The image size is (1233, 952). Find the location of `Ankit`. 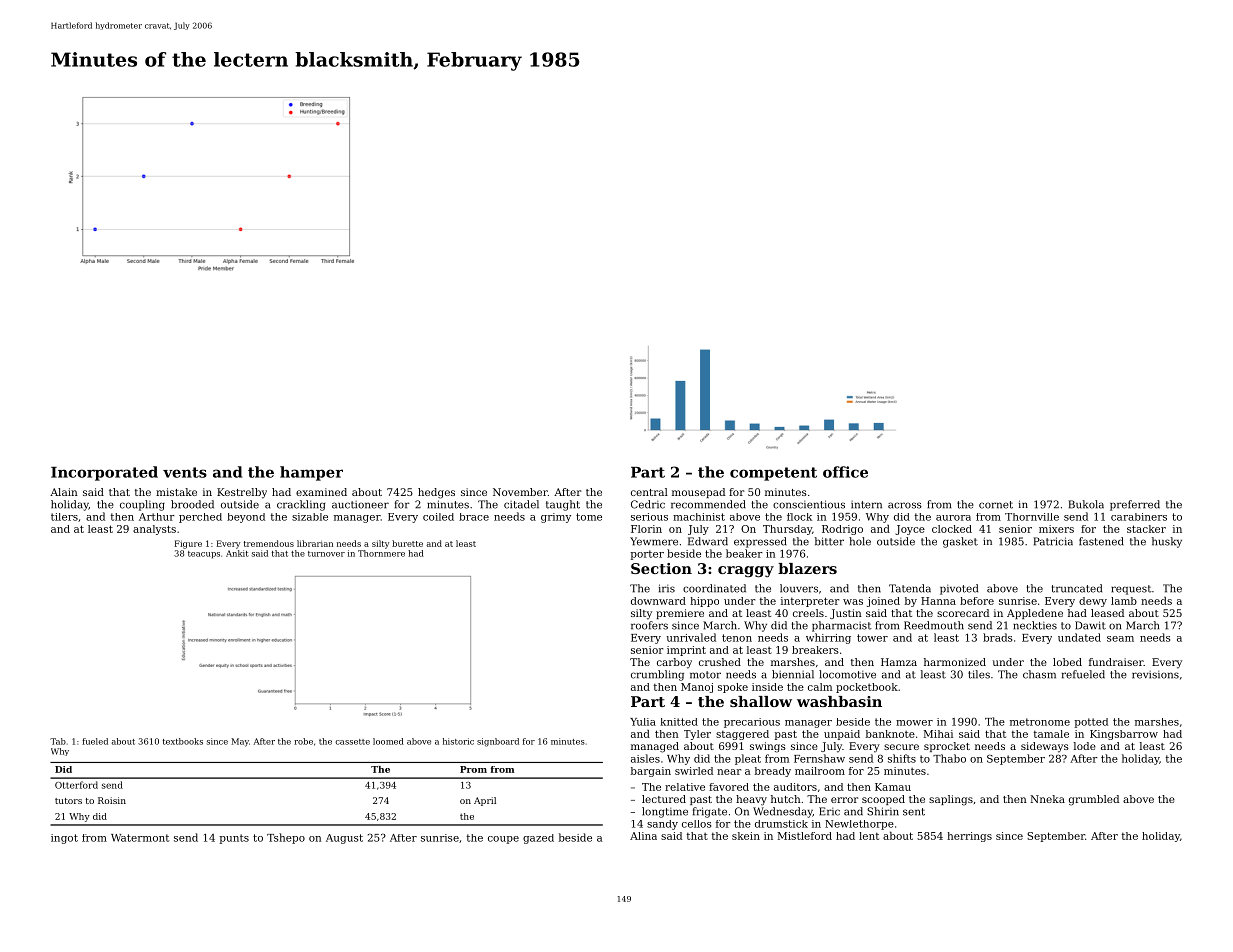

Ankit is located at coordinates (237, 553).
